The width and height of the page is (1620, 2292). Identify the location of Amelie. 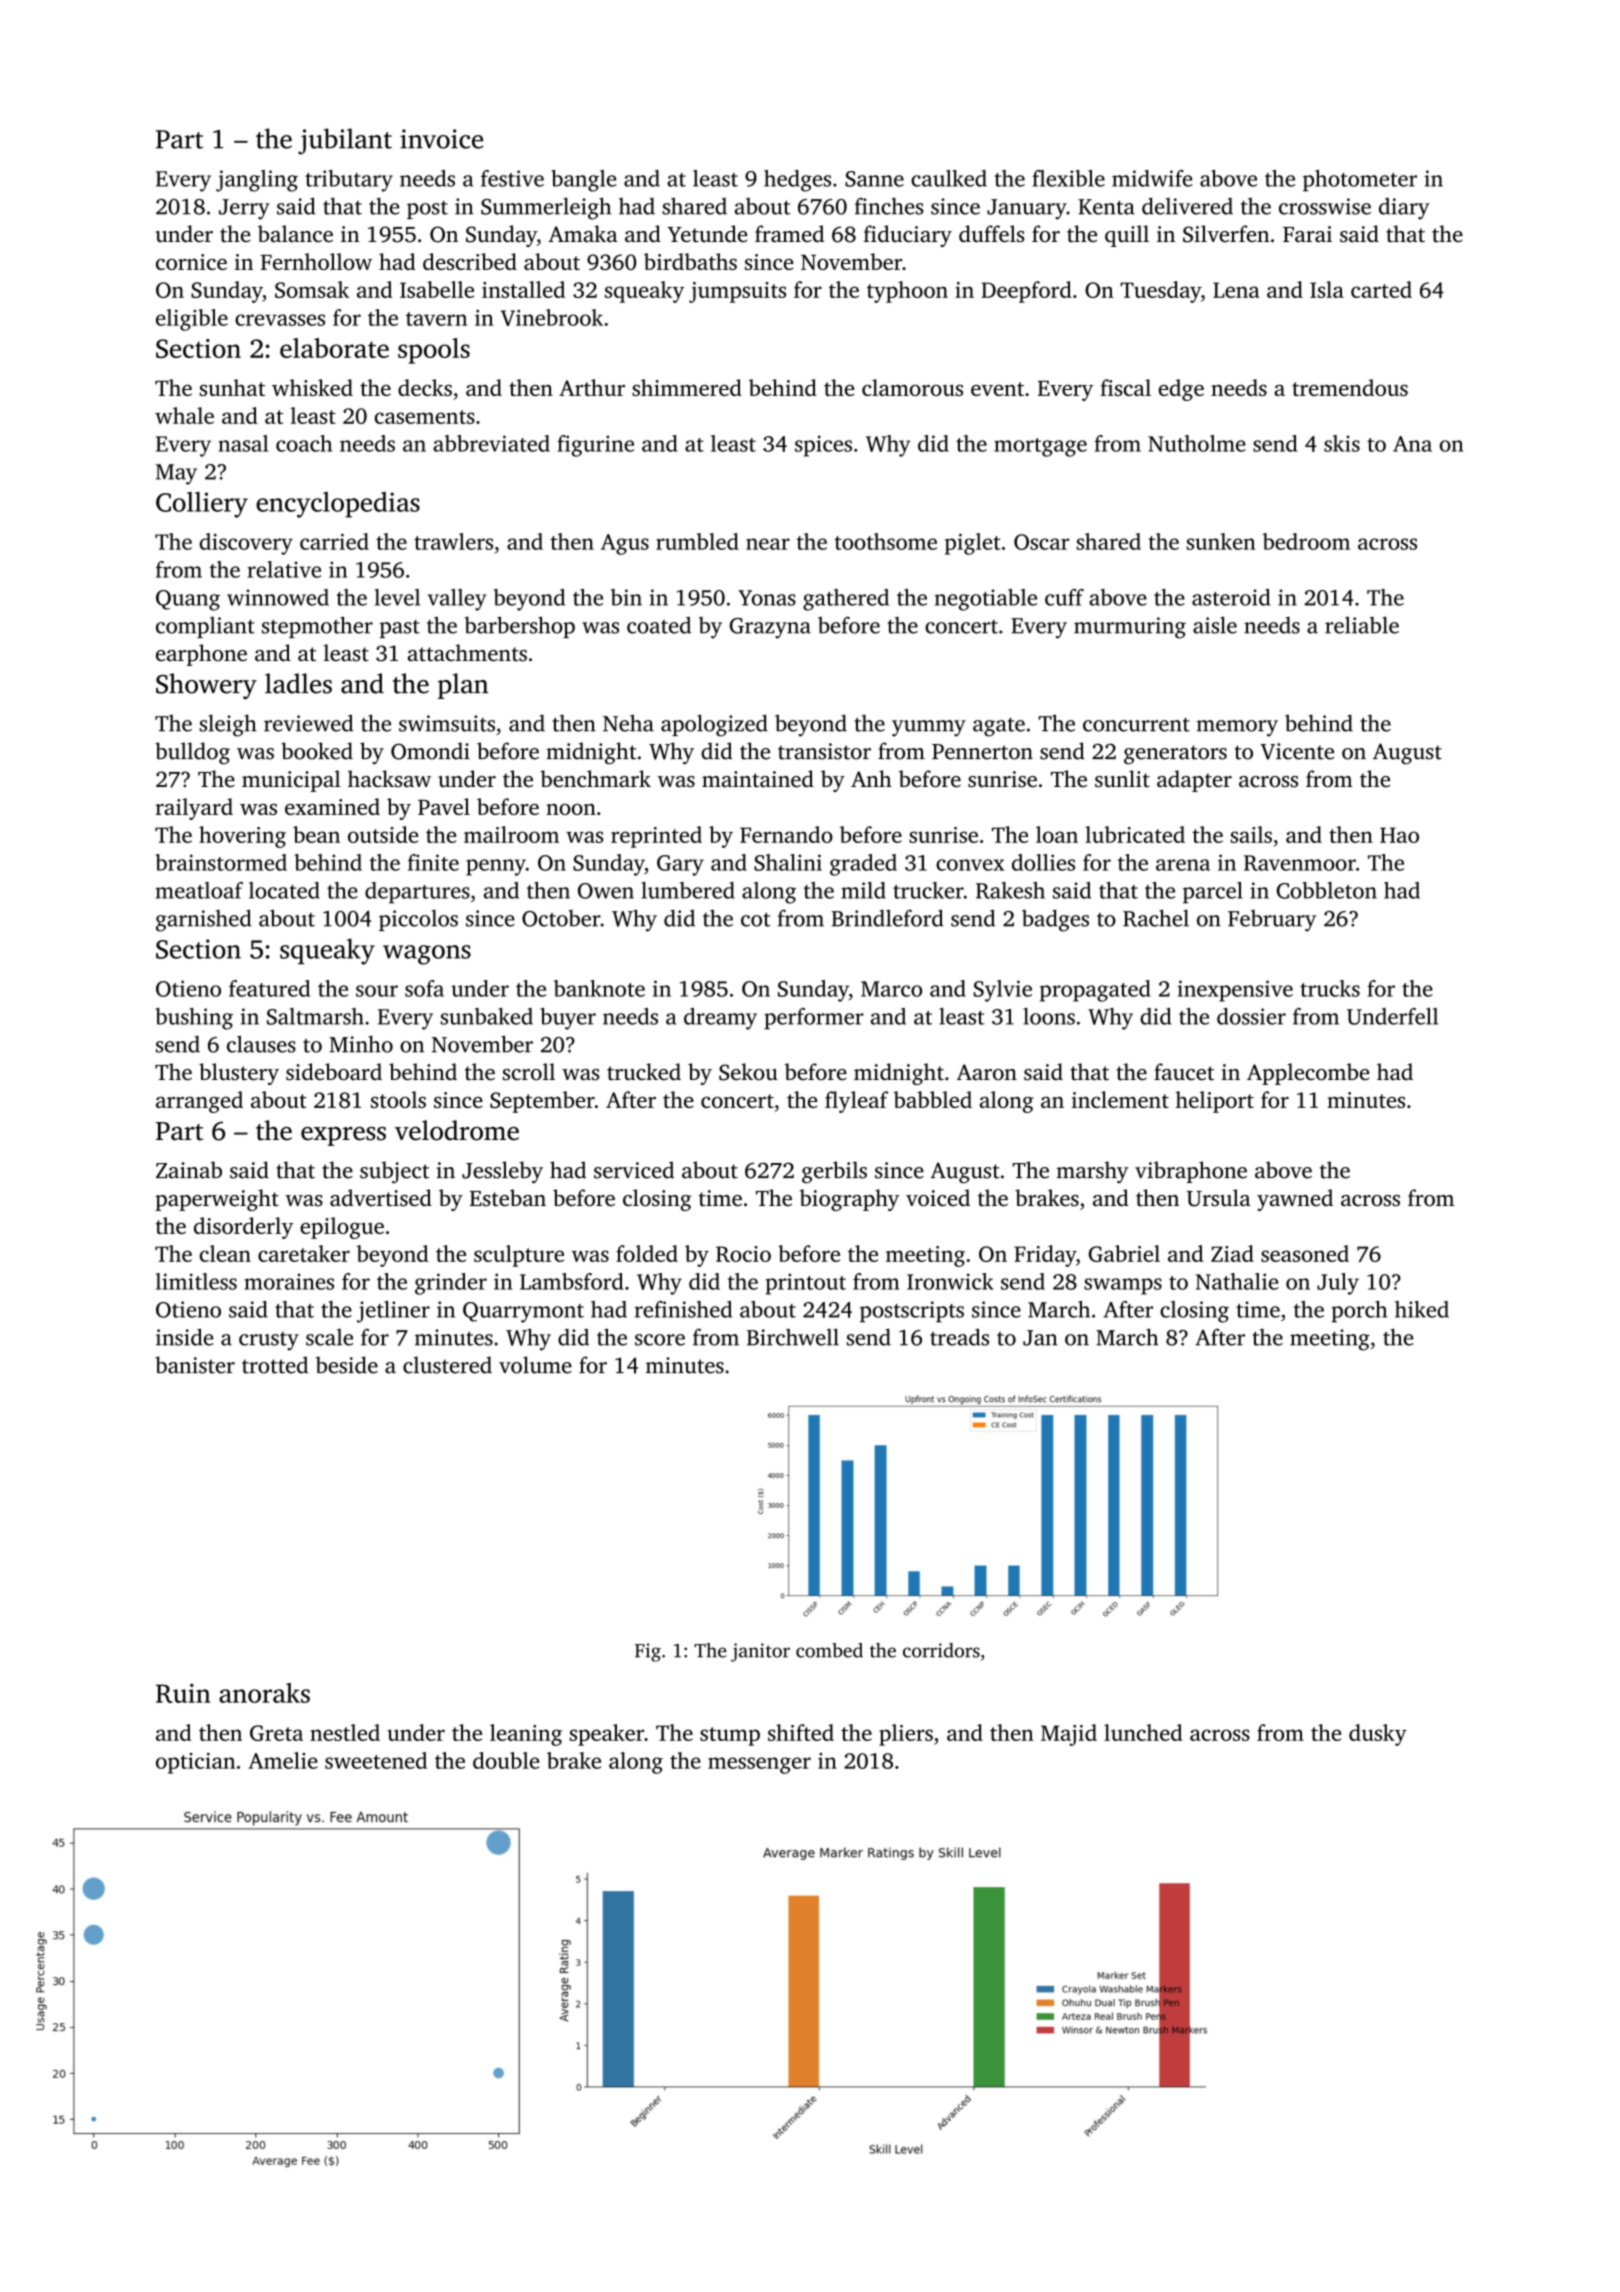
(283, 1760).
